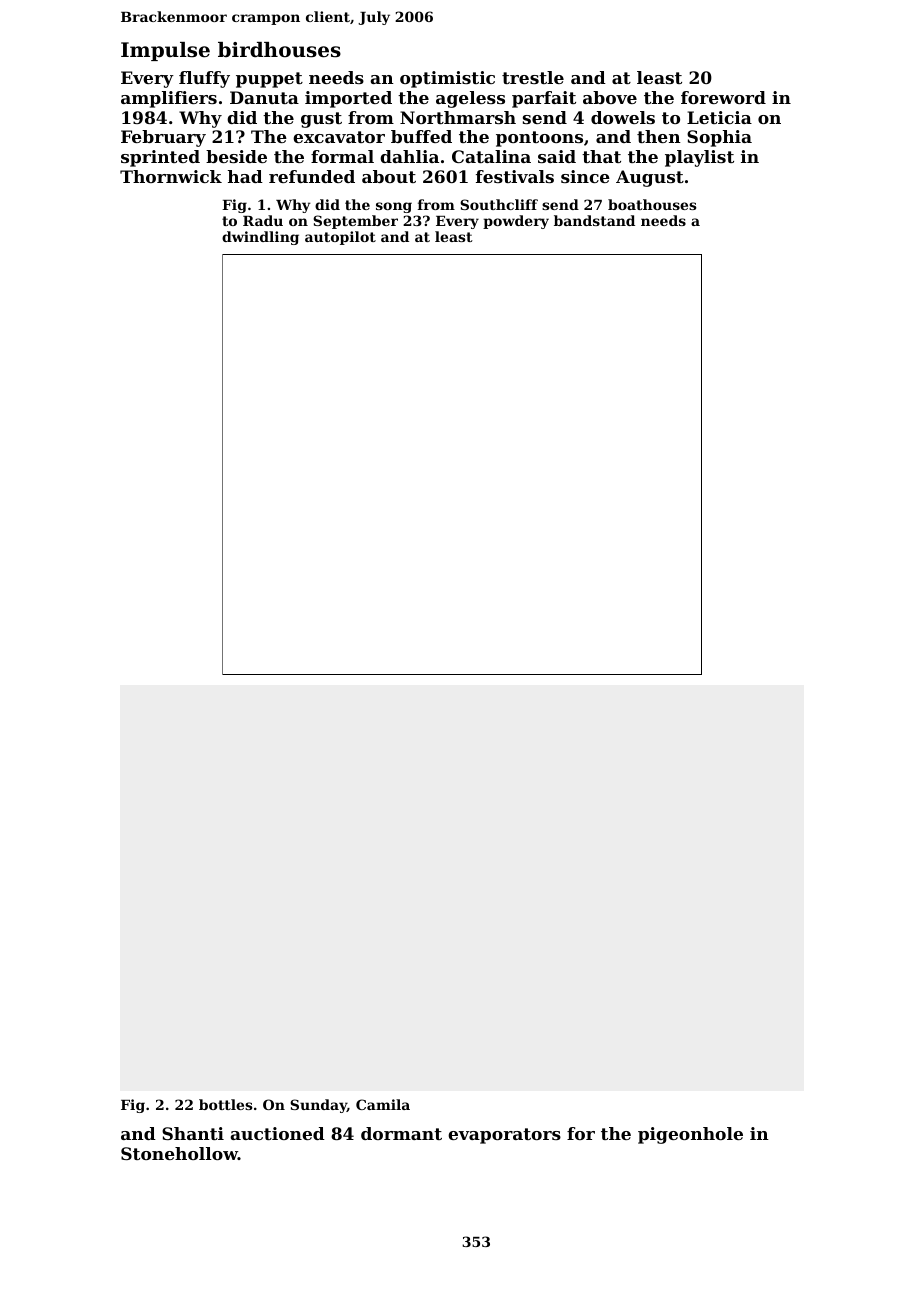 The image size is (924, 1308). I want to click on bottles, so click(226, 1104).
